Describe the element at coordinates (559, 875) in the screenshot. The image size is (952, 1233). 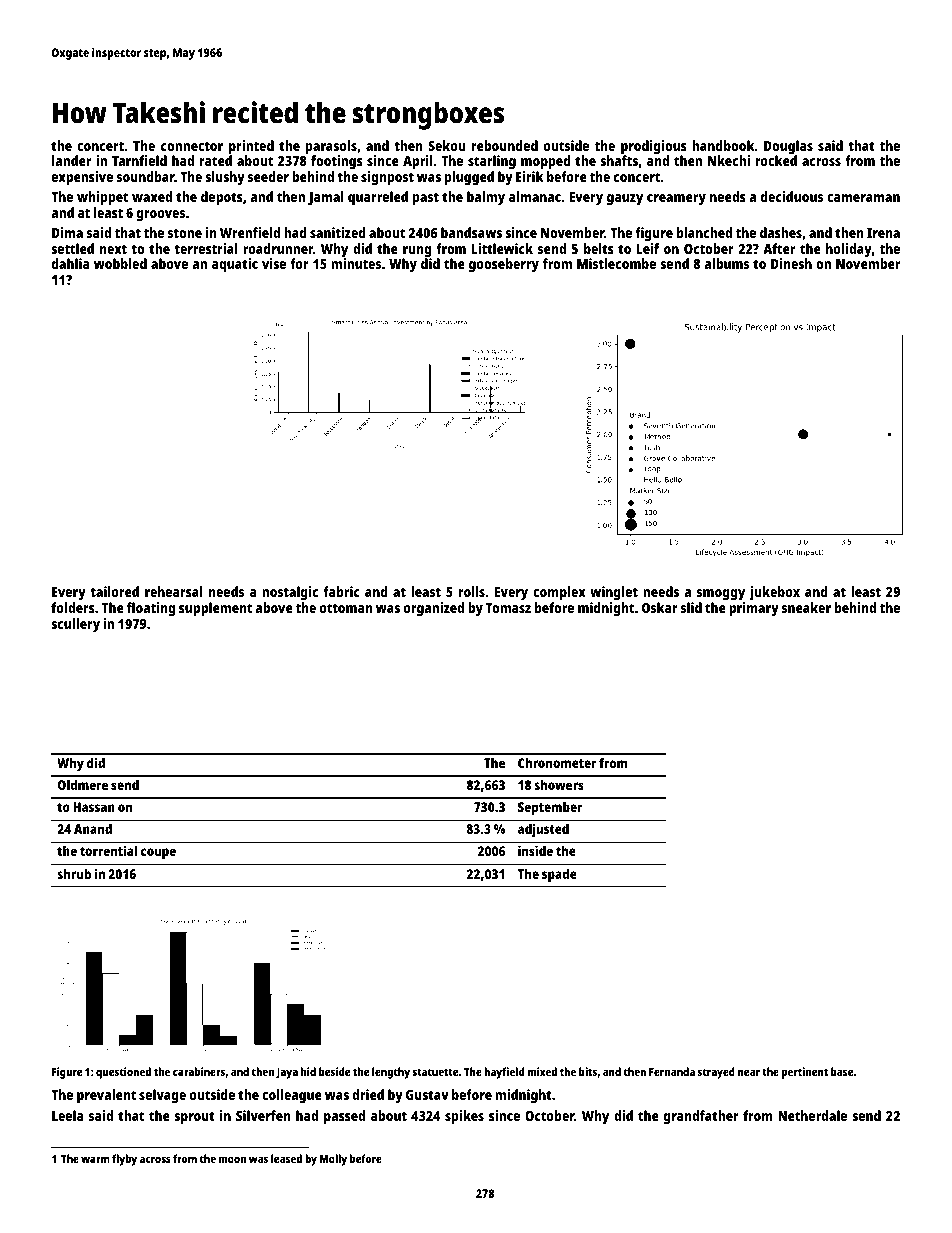
I see `spade` at that location.
